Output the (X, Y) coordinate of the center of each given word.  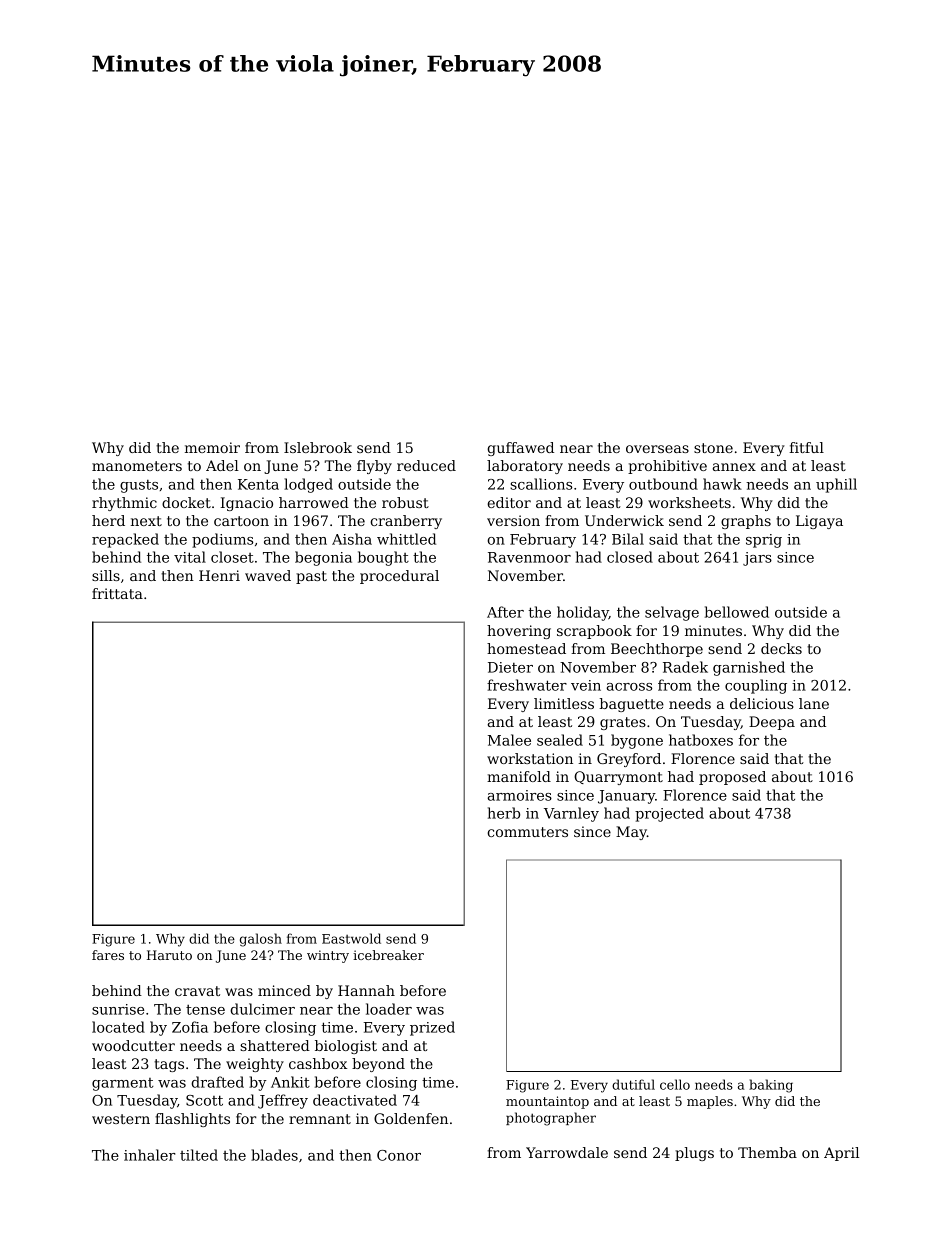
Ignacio (246, 504)
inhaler (150, 1155)
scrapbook (594, 632)
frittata (117, 593)
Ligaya (819, 522)
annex (734, 467)
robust (405, 502)
